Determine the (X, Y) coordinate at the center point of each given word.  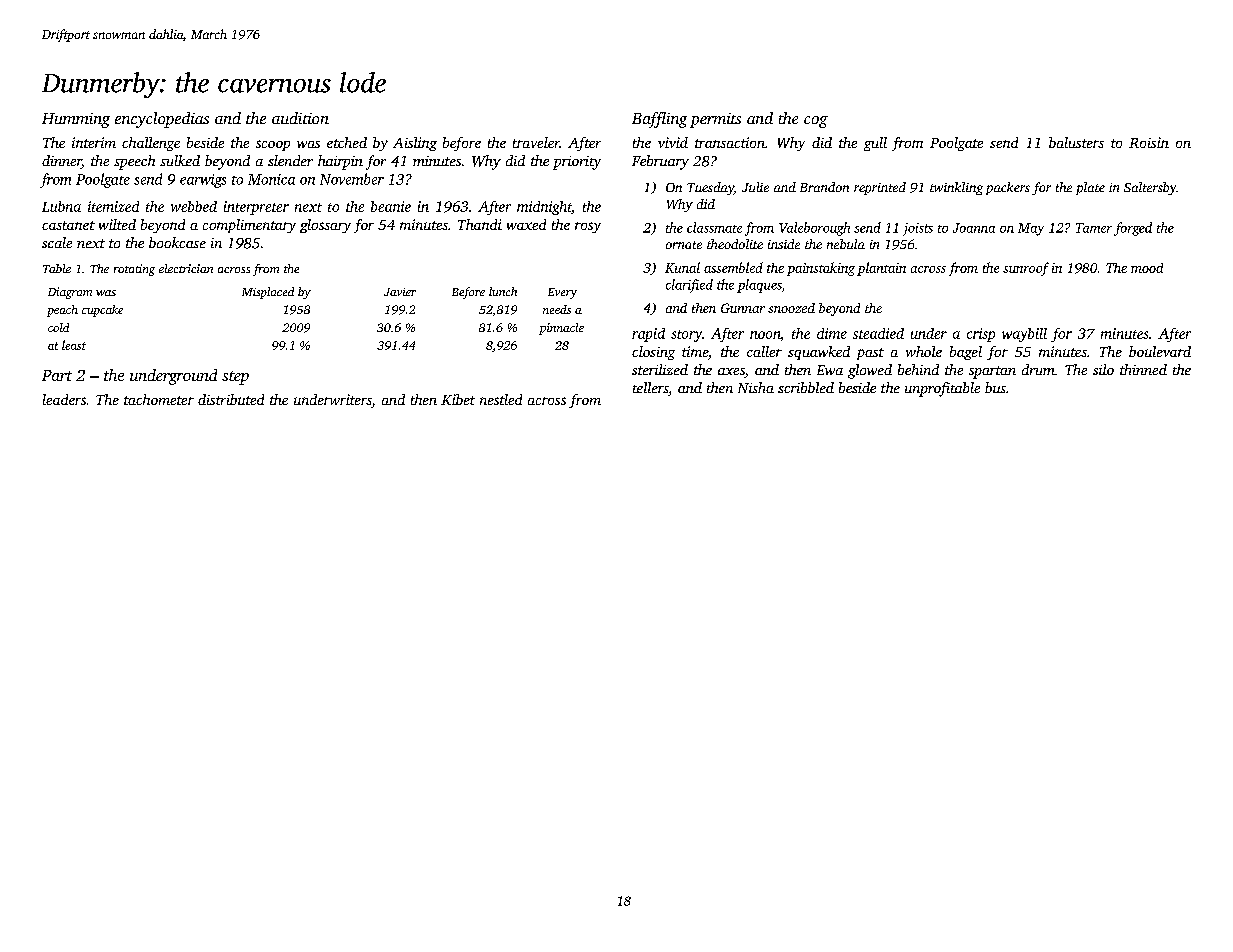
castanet (68, 225)
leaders (64, 399)
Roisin (1149, 142)
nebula (846, 244)
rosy (588, 227)
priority (577, 163)
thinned (1143, 369)
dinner (62, 162)
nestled (501, 399)
